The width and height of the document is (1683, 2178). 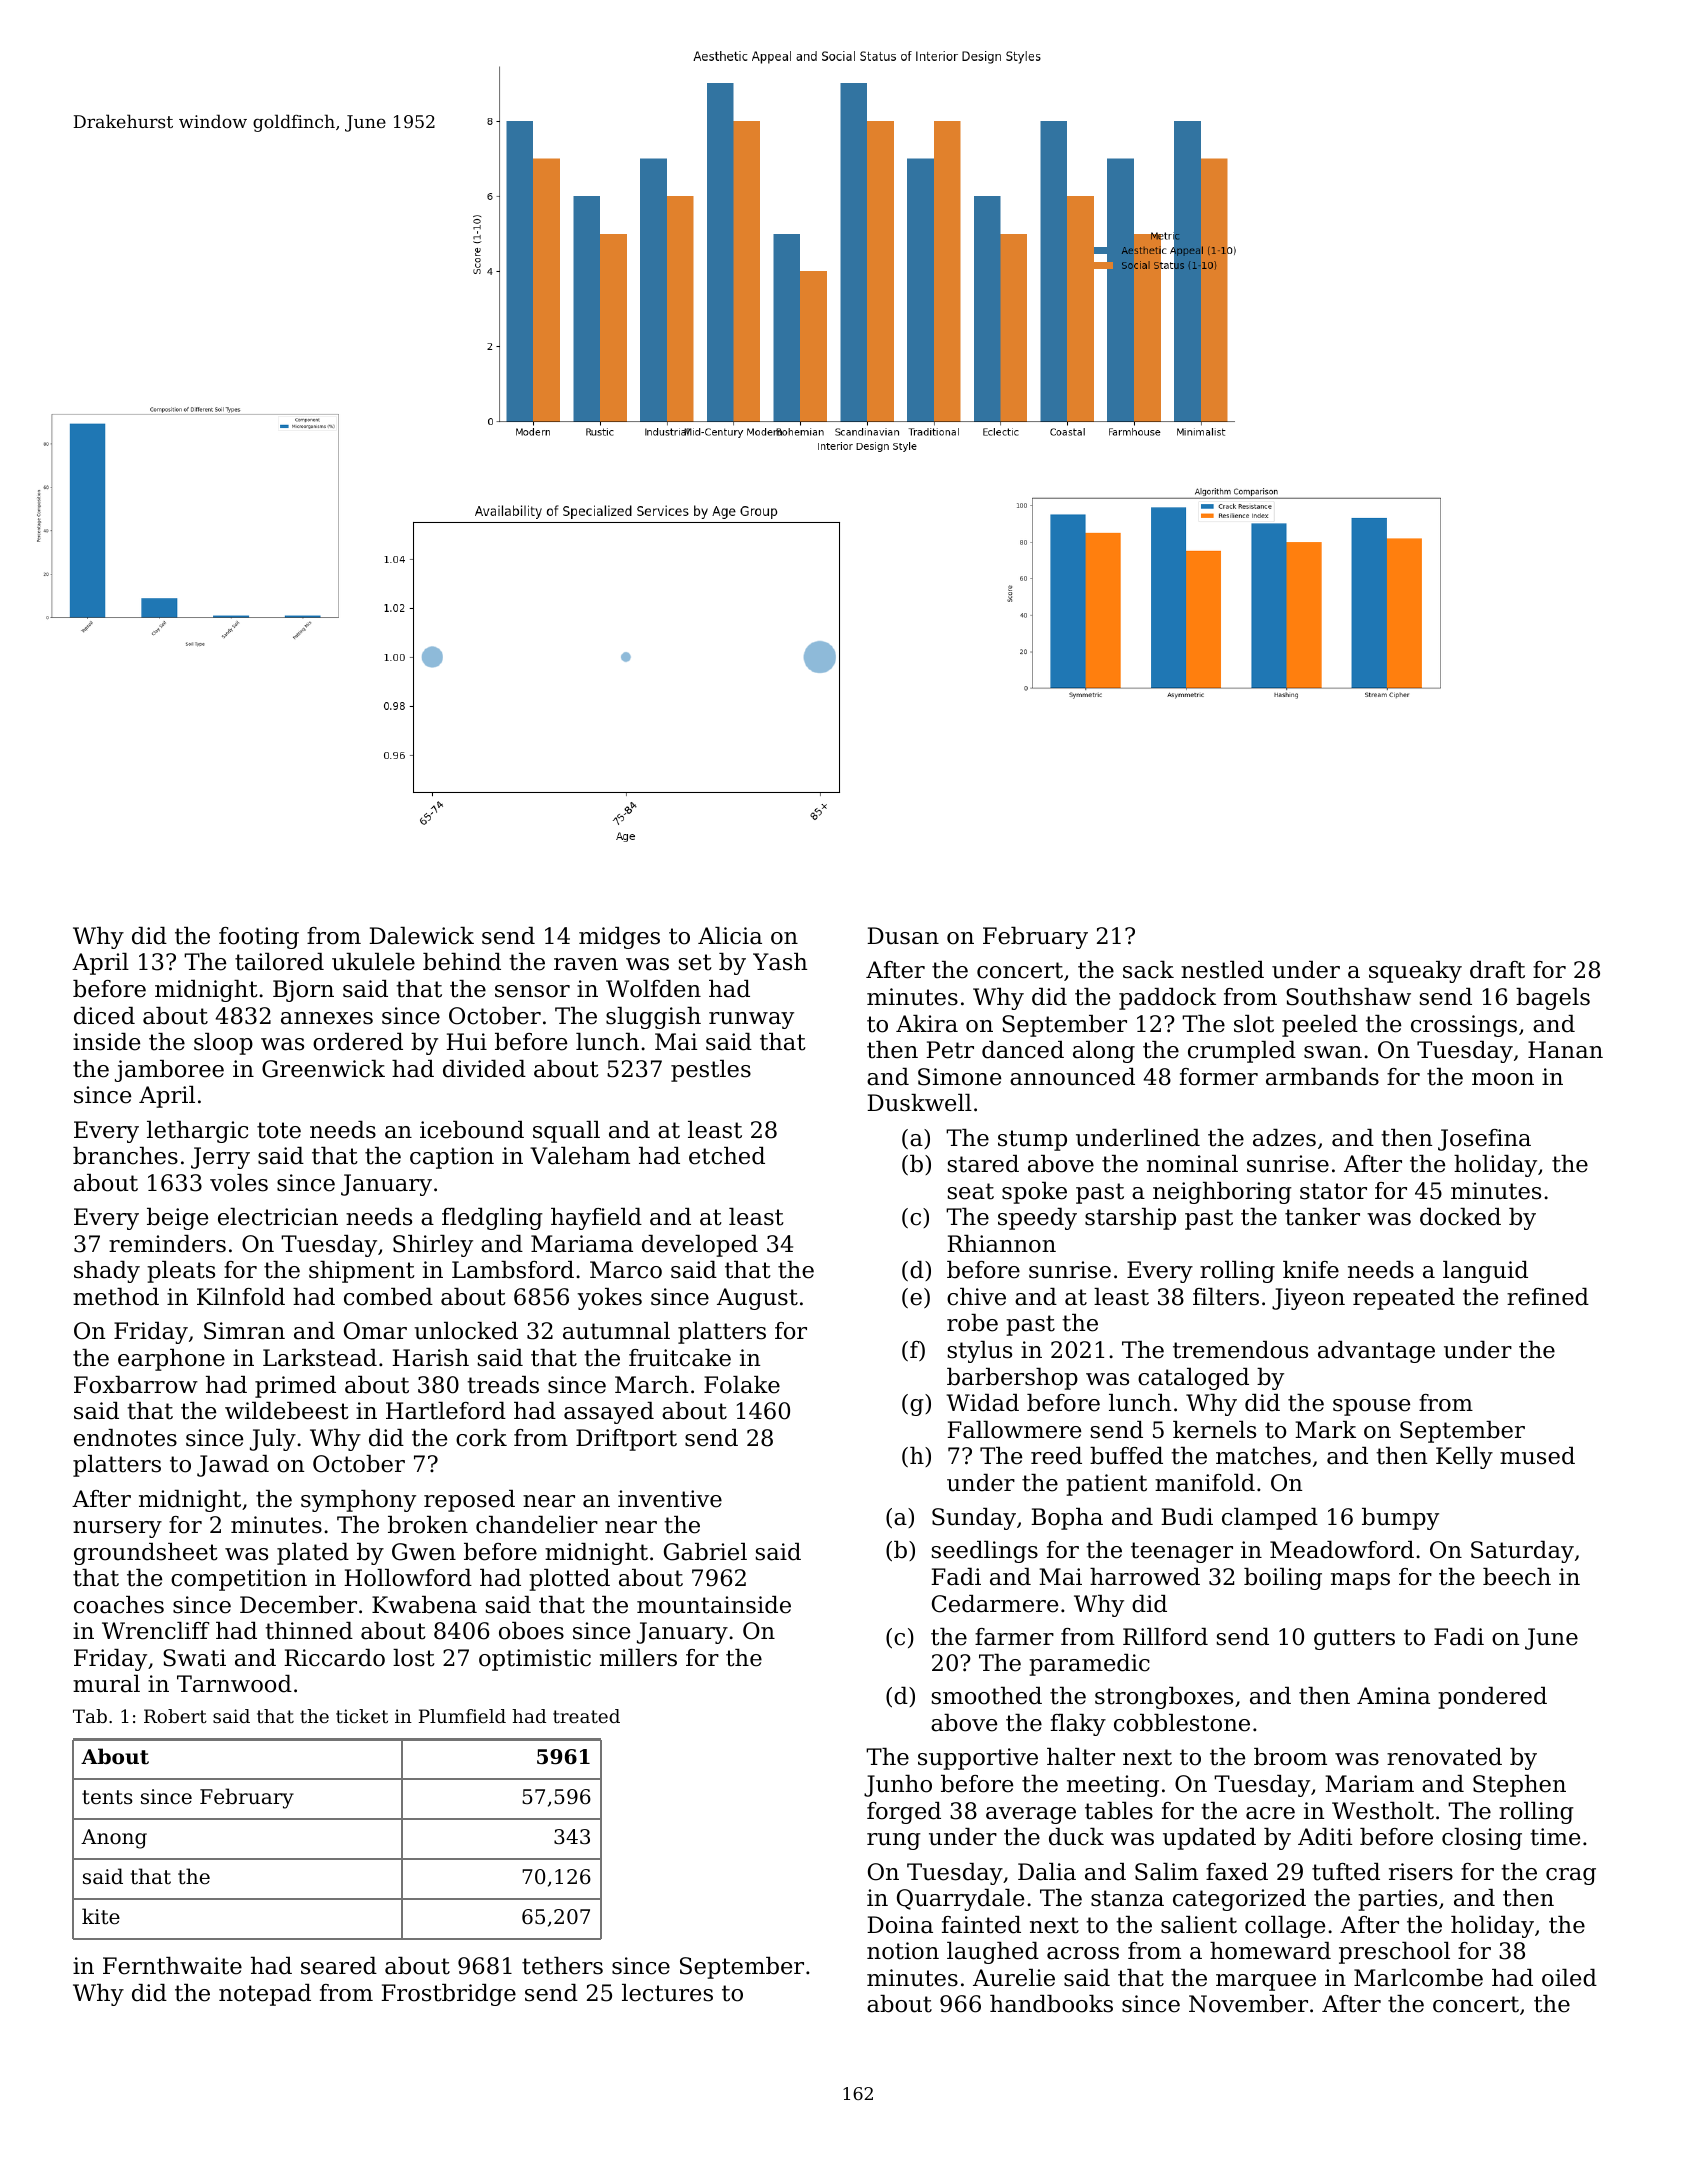 What do you see at coordinates (265, 1995) in the document?
I see `notepad` at bounding box center [265, 1995].
